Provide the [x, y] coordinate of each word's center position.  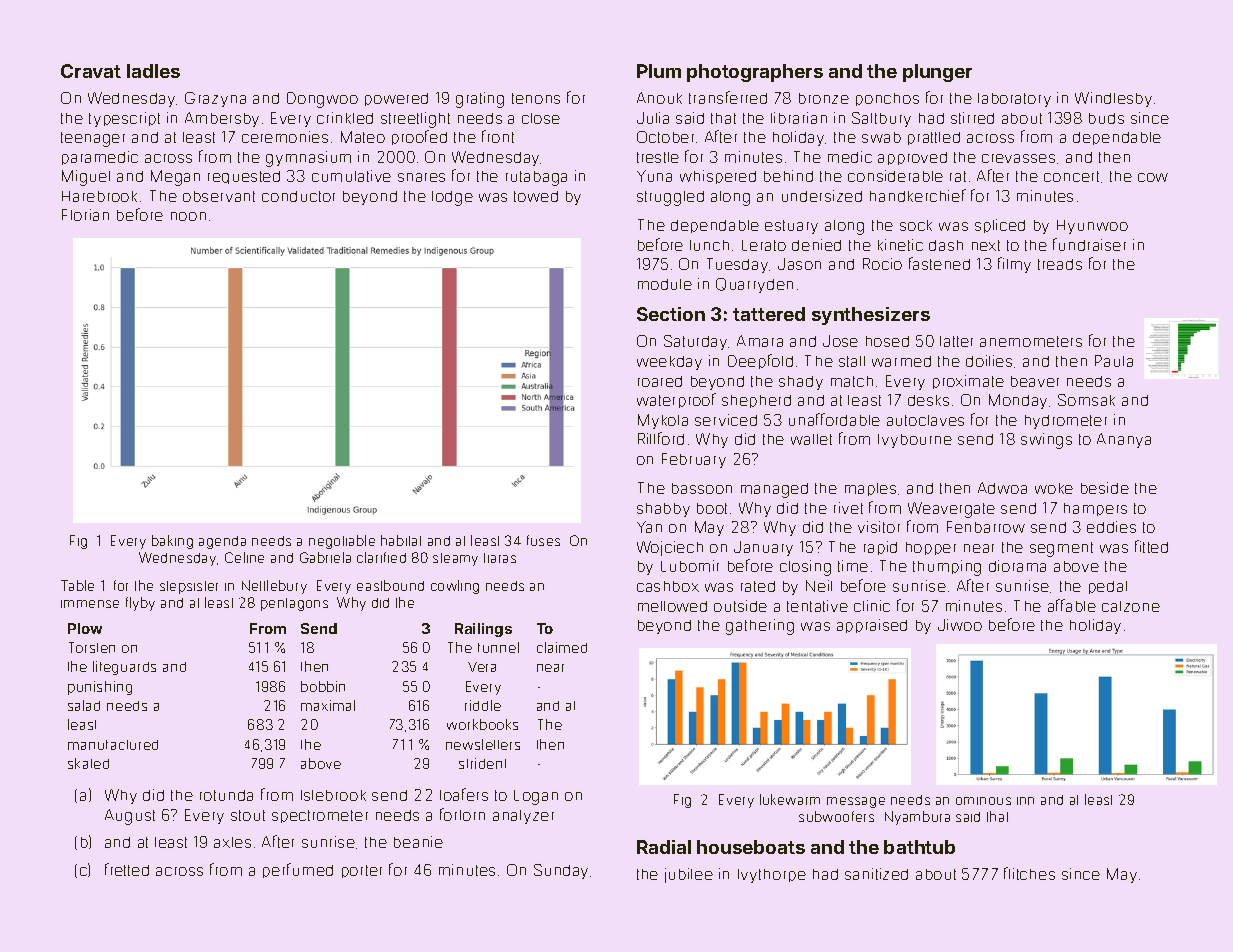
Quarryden [754, 285]
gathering [760, 627]
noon [188, 216]
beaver [1035, 381]
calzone [1131, 606]
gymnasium [308, 159]
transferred [728, 97]
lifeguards [124, 668]
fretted [127, 869]
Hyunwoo [1092, 227]
